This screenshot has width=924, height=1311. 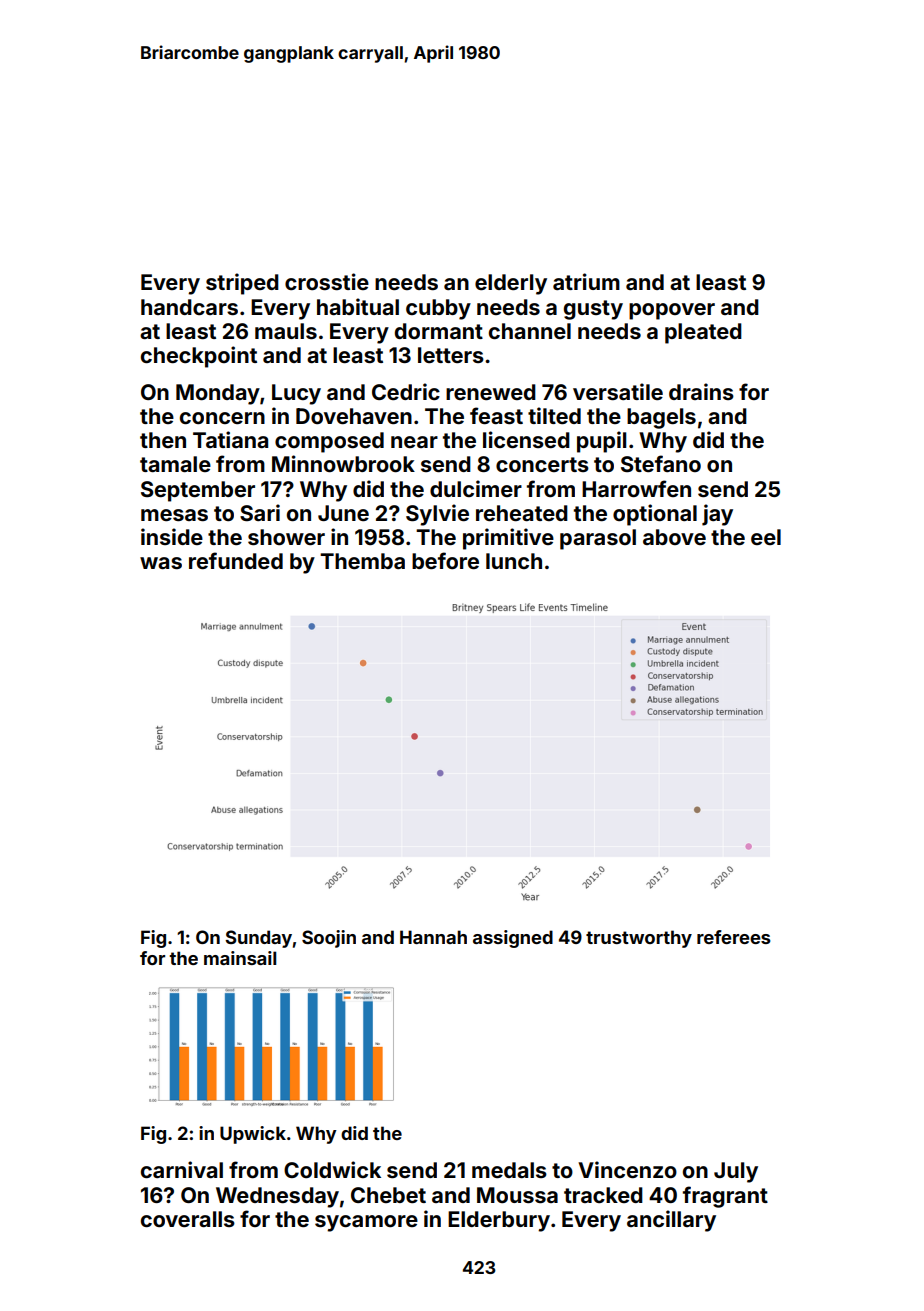 I want to click on pleated, so click(x=703, y=333).
